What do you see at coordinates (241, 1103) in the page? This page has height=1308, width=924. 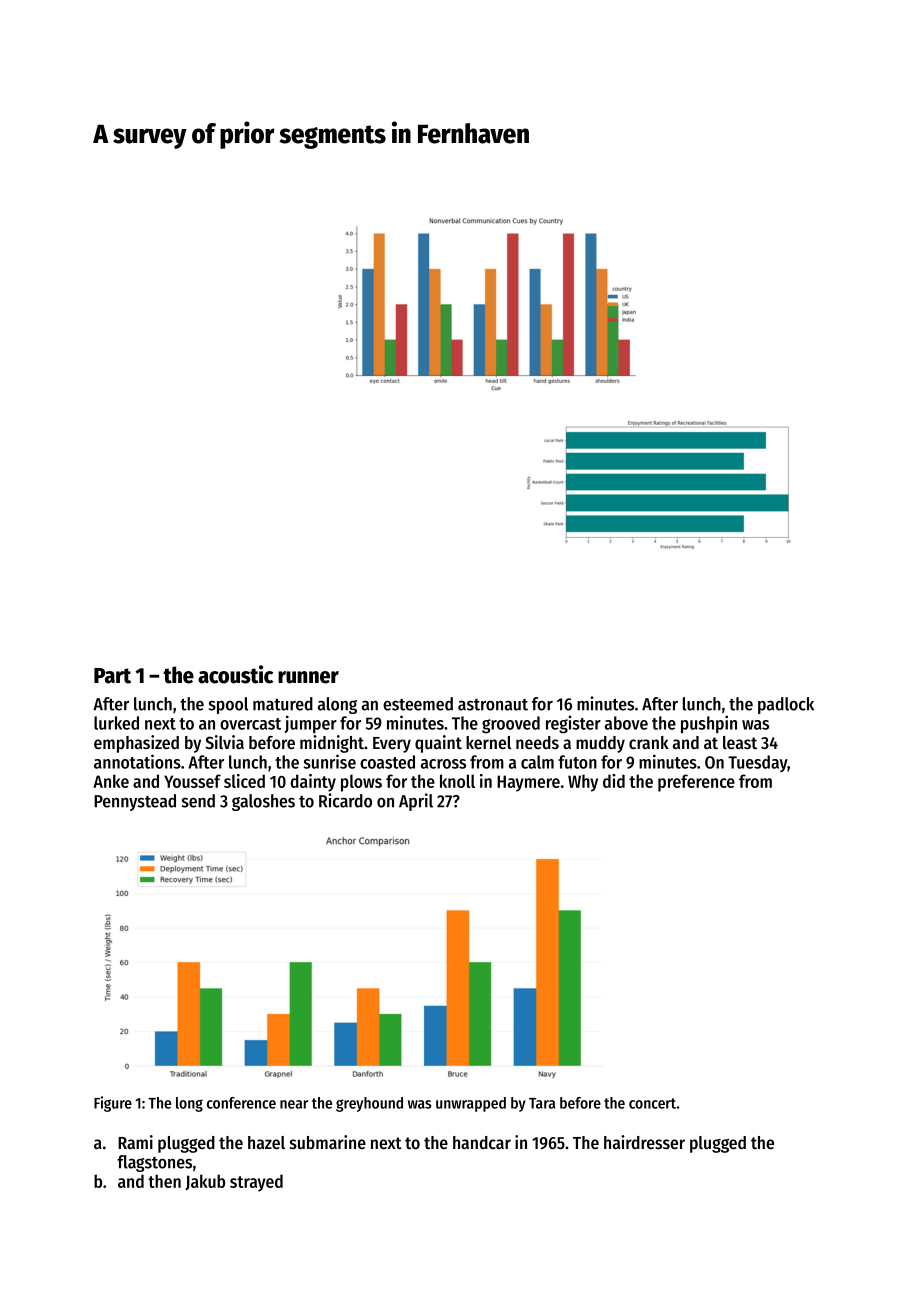 I see `conference` at bounding box center [241, 1103].
